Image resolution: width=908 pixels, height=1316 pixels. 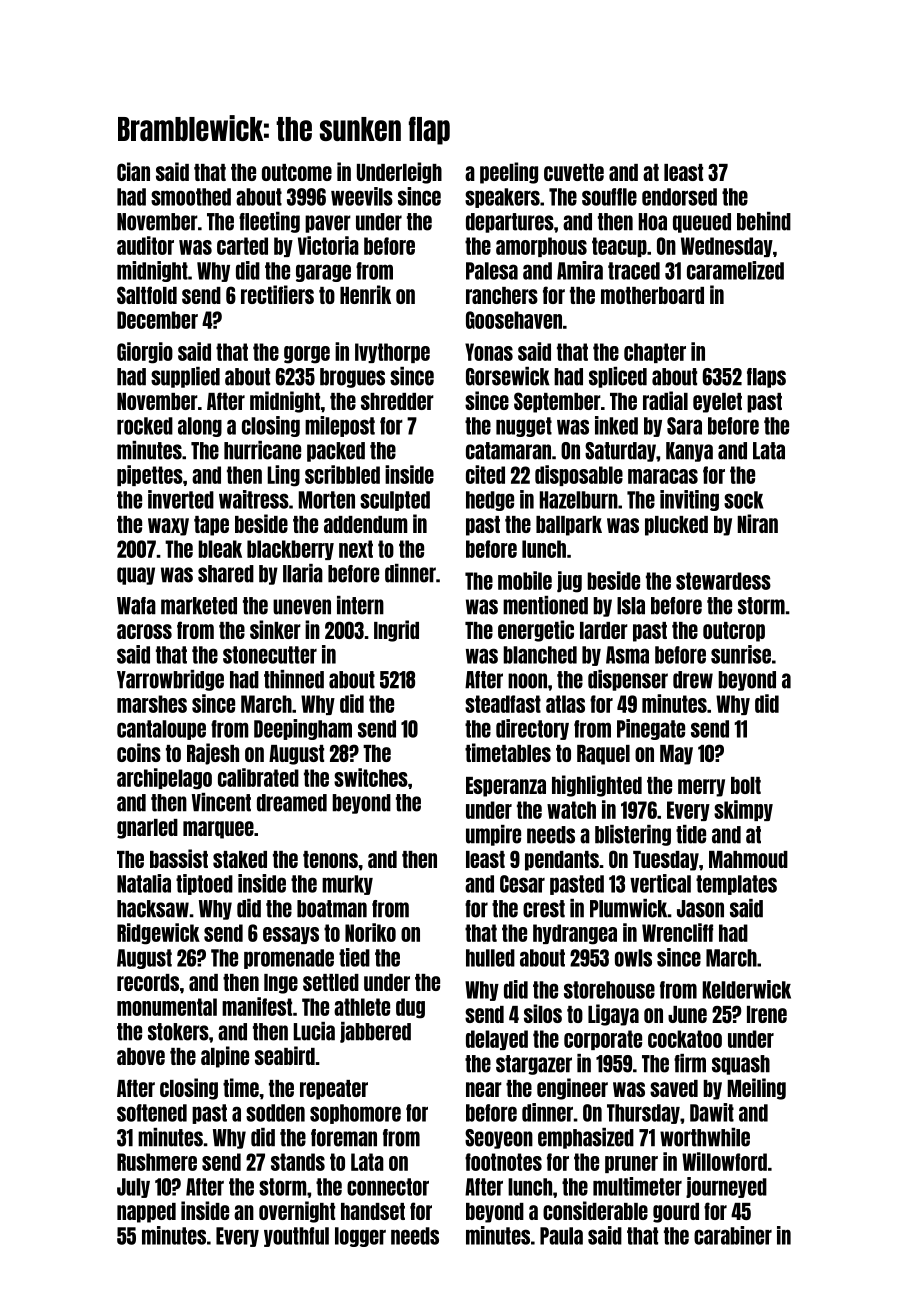 What do you see at coordinates (242, 246) in the page?
I see `carted` at bounding box center [242, 246].
